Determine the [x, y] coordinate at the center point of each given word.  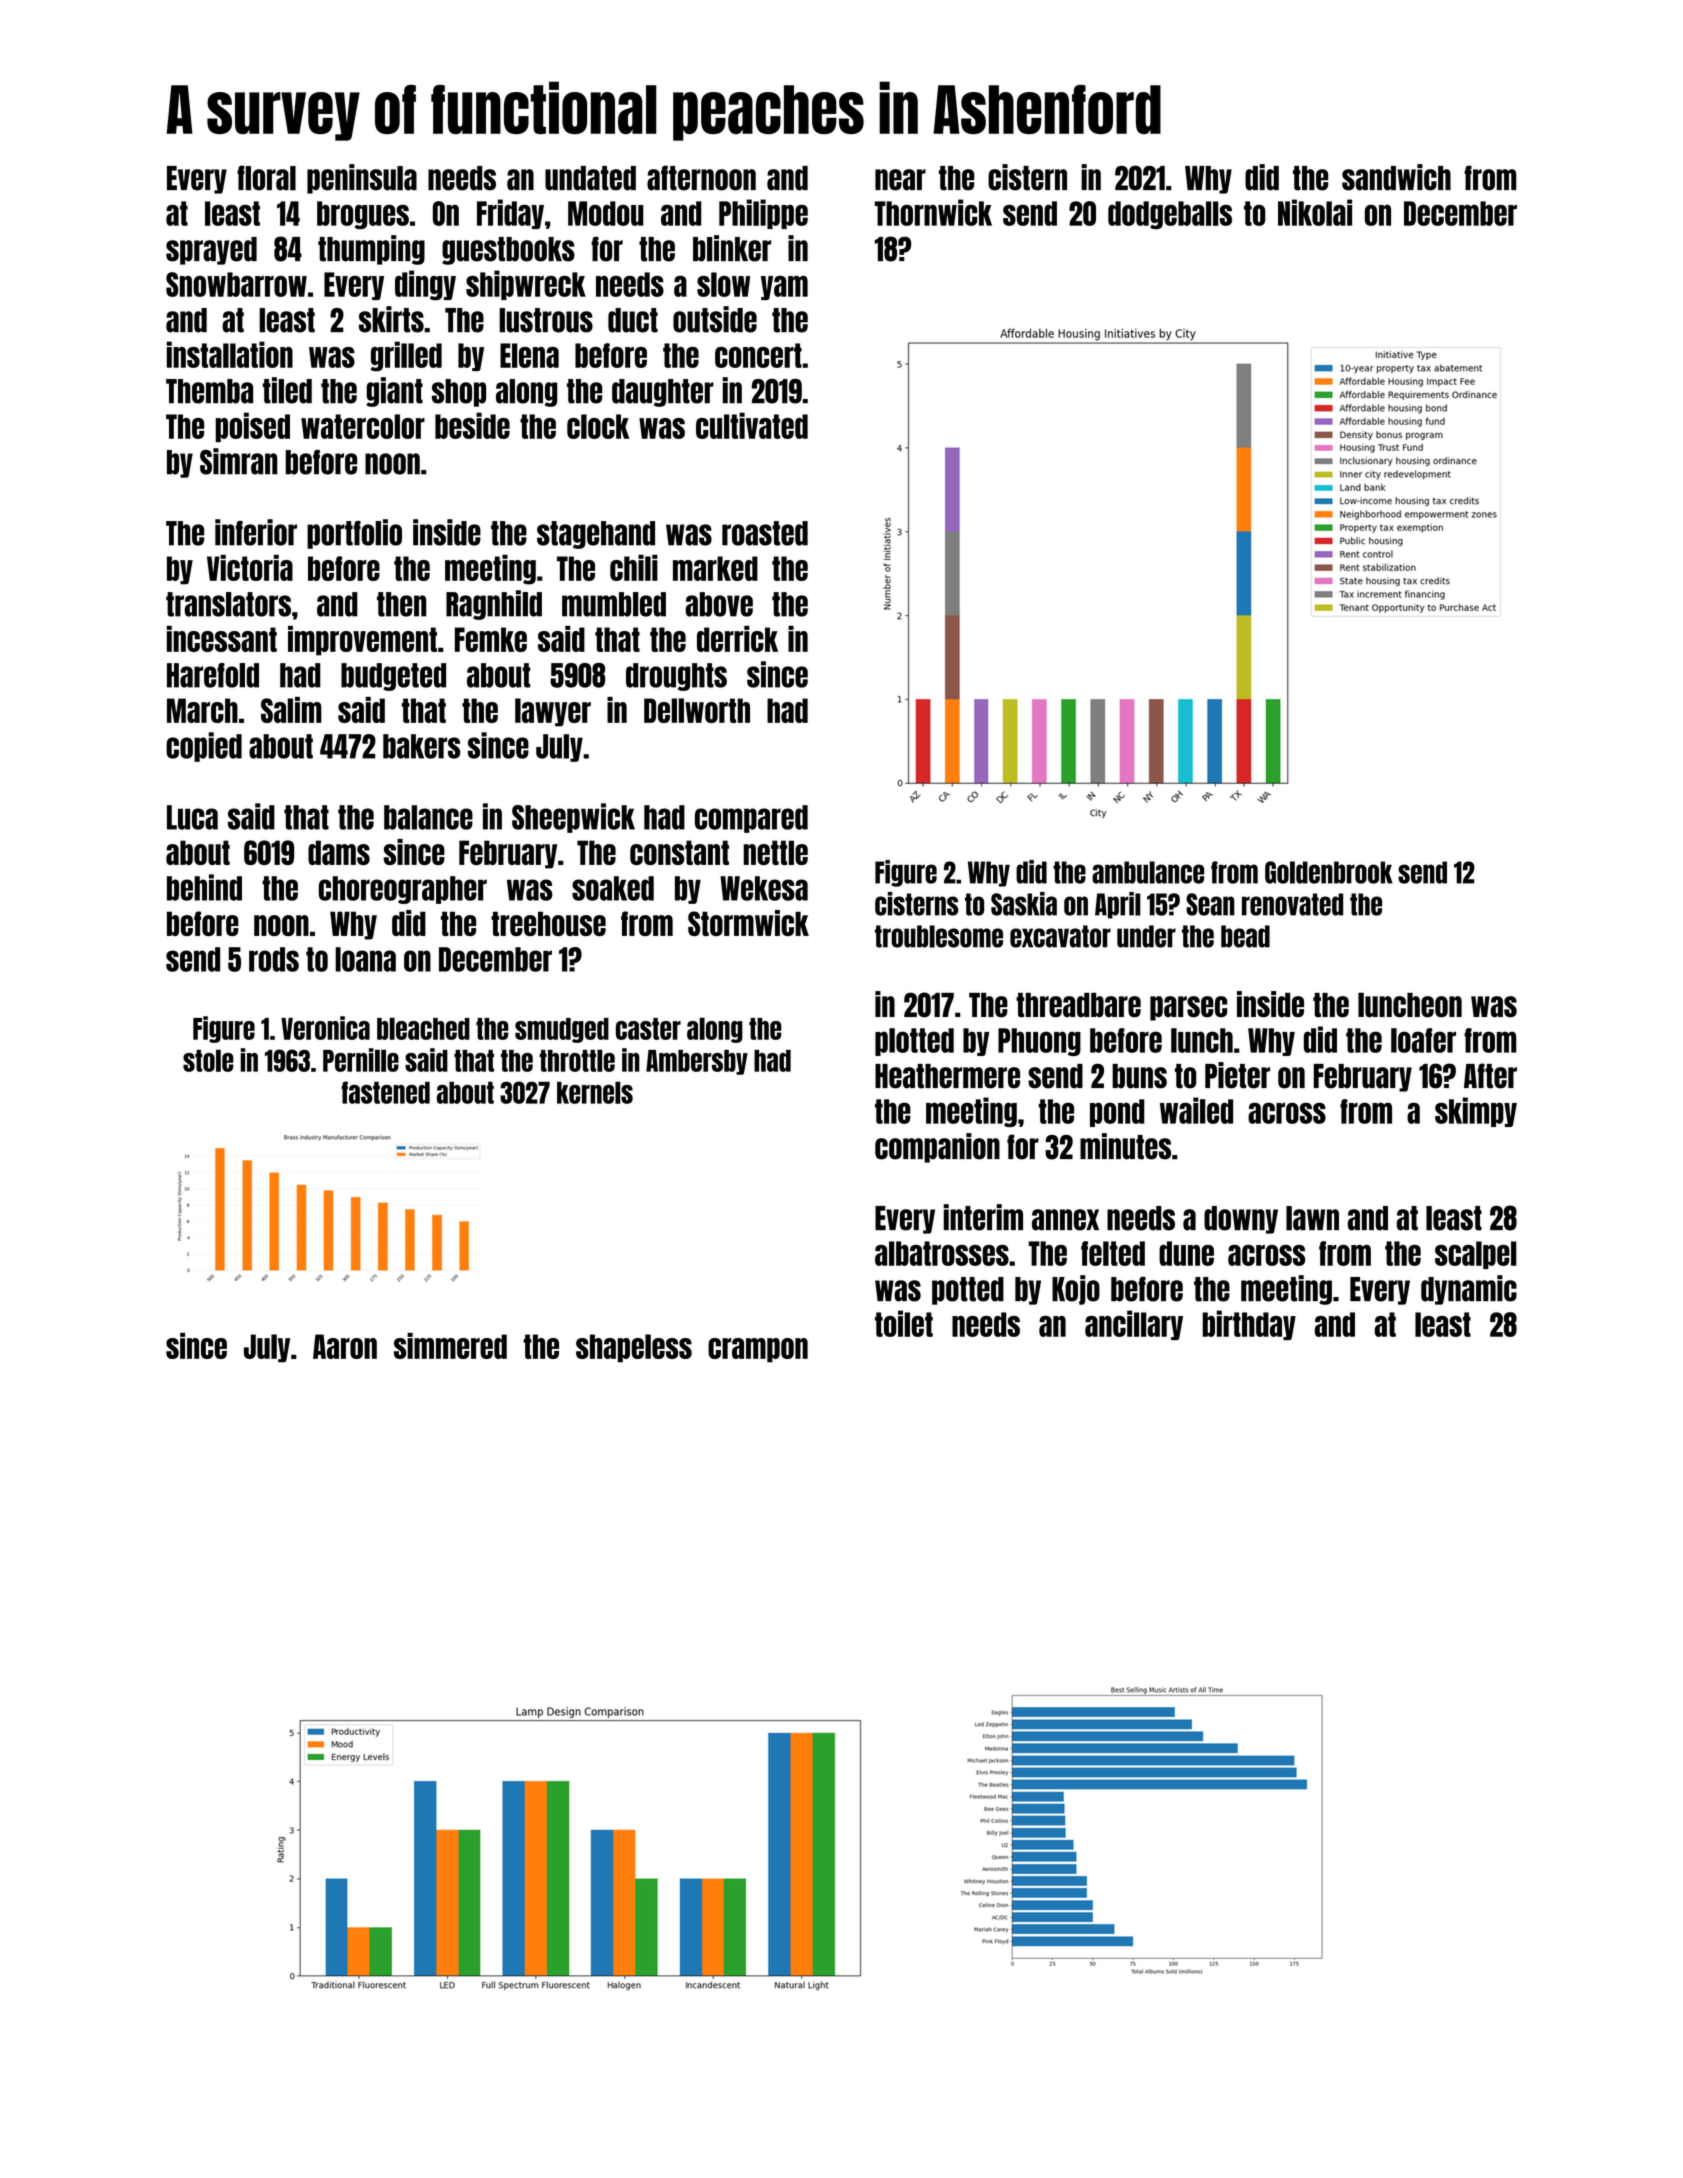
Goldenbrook [1329, 872]
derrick [737, 639]
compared [751, 819]
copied [204, 747]
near [900, 180]
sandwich [1396, 177]
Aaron [345, 1346]
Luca [192, 817]
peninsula [362, 179]
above [719, 604]
